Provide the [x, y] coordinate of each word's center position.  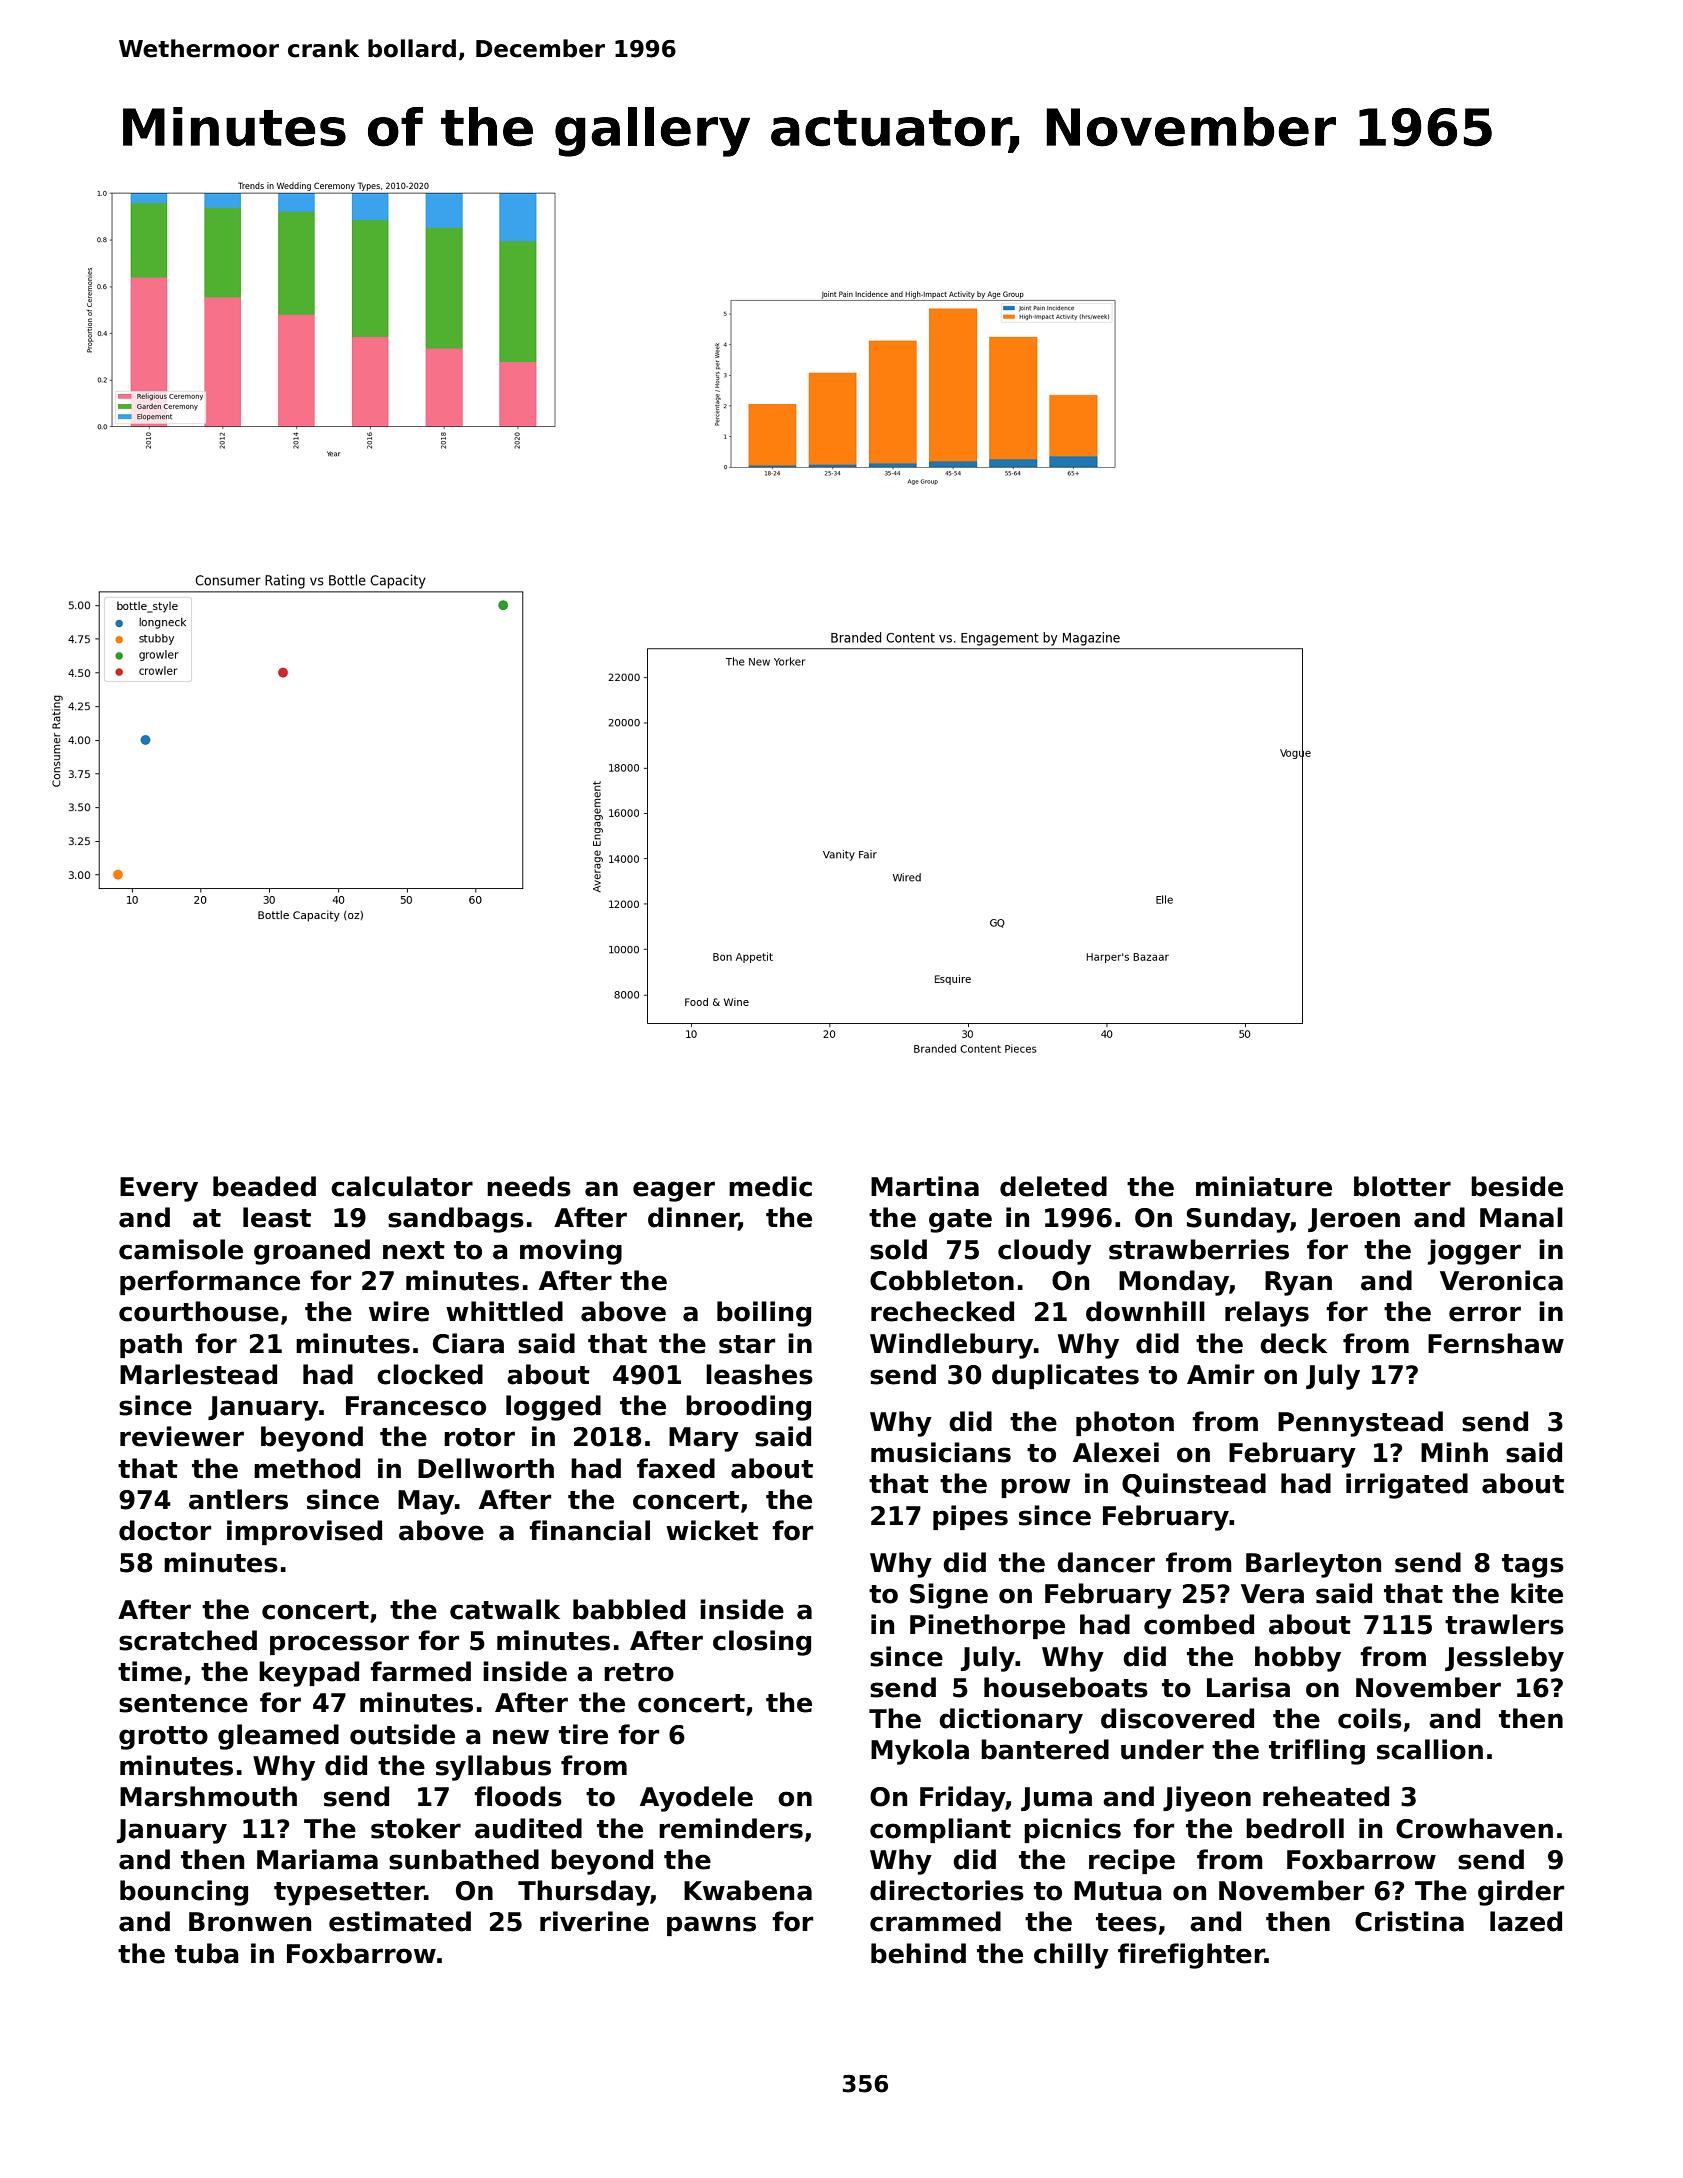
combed [1199, 1624]
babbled [629, 1609]
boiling [764, 1314]
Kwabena [748, 1890]
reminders [731, 1828]
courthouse [199, 1311]
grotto [163, 1738]
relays [1267, 1314]
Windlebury [951, 1346]
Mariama [317, 1859]
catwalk [505, 1609]
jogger [1474, 1252]
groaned [312, 1252]
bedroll [1295, 1828]
